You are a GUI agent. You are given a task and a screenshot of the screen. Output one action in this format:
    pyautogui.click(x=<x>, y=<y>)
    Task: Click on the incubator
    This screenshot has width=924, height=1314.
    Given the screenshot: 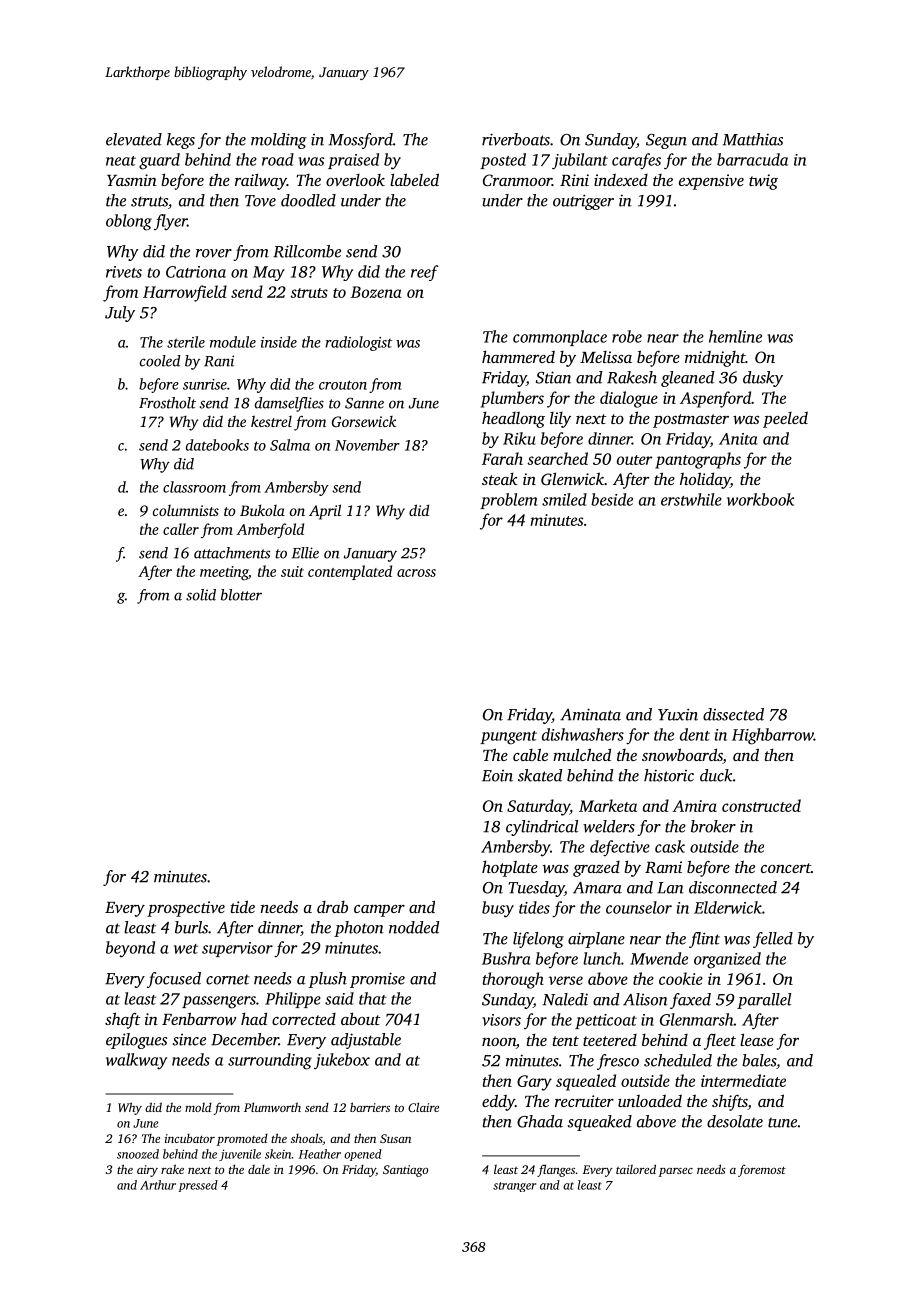 What is the action you would take?
    pyautogui.click(x=190, y=1138)
